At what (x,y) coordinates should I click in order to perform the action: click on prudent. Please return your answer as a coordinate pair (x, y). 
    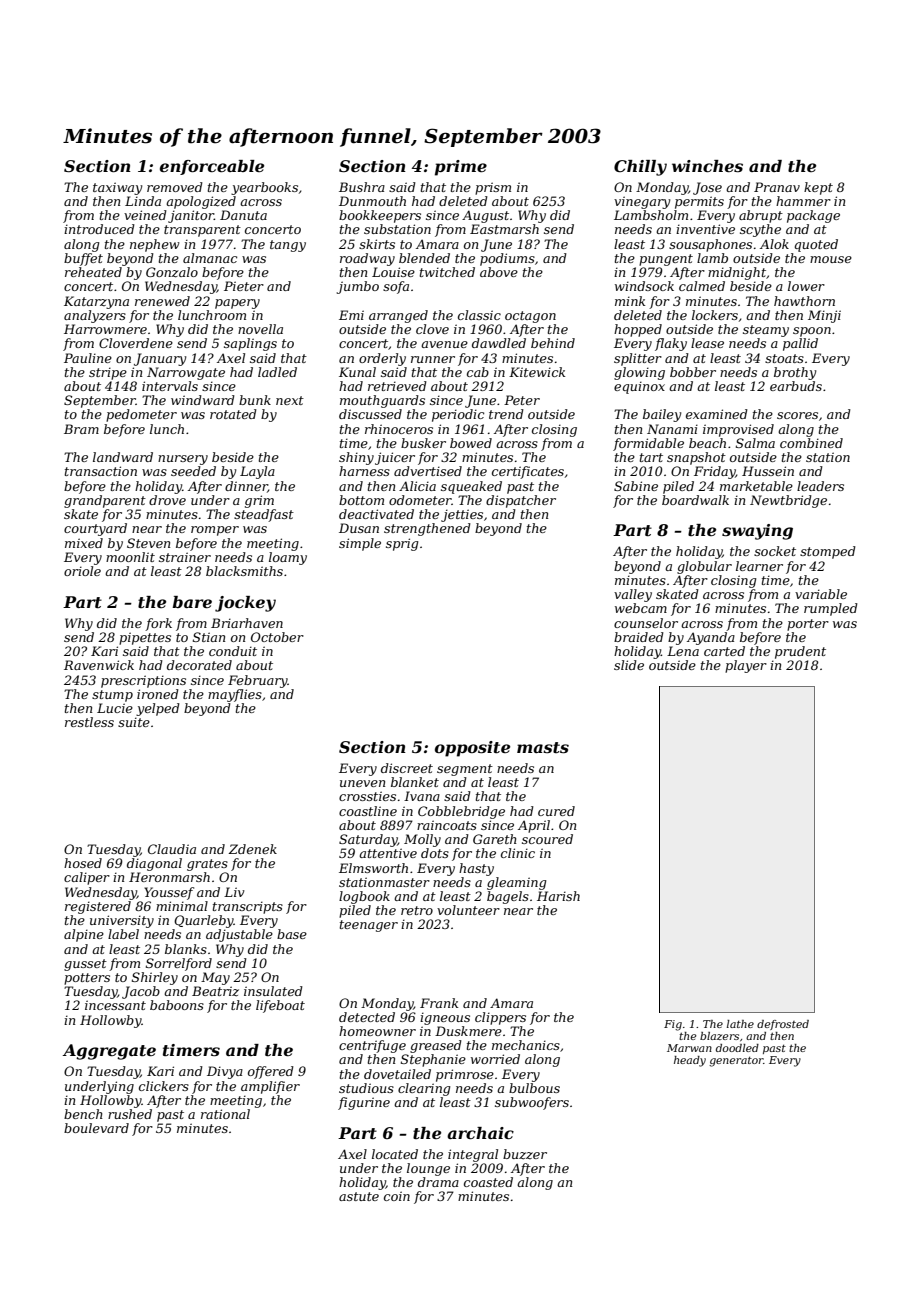
    Looking at the image, I should click on (800, 652).
